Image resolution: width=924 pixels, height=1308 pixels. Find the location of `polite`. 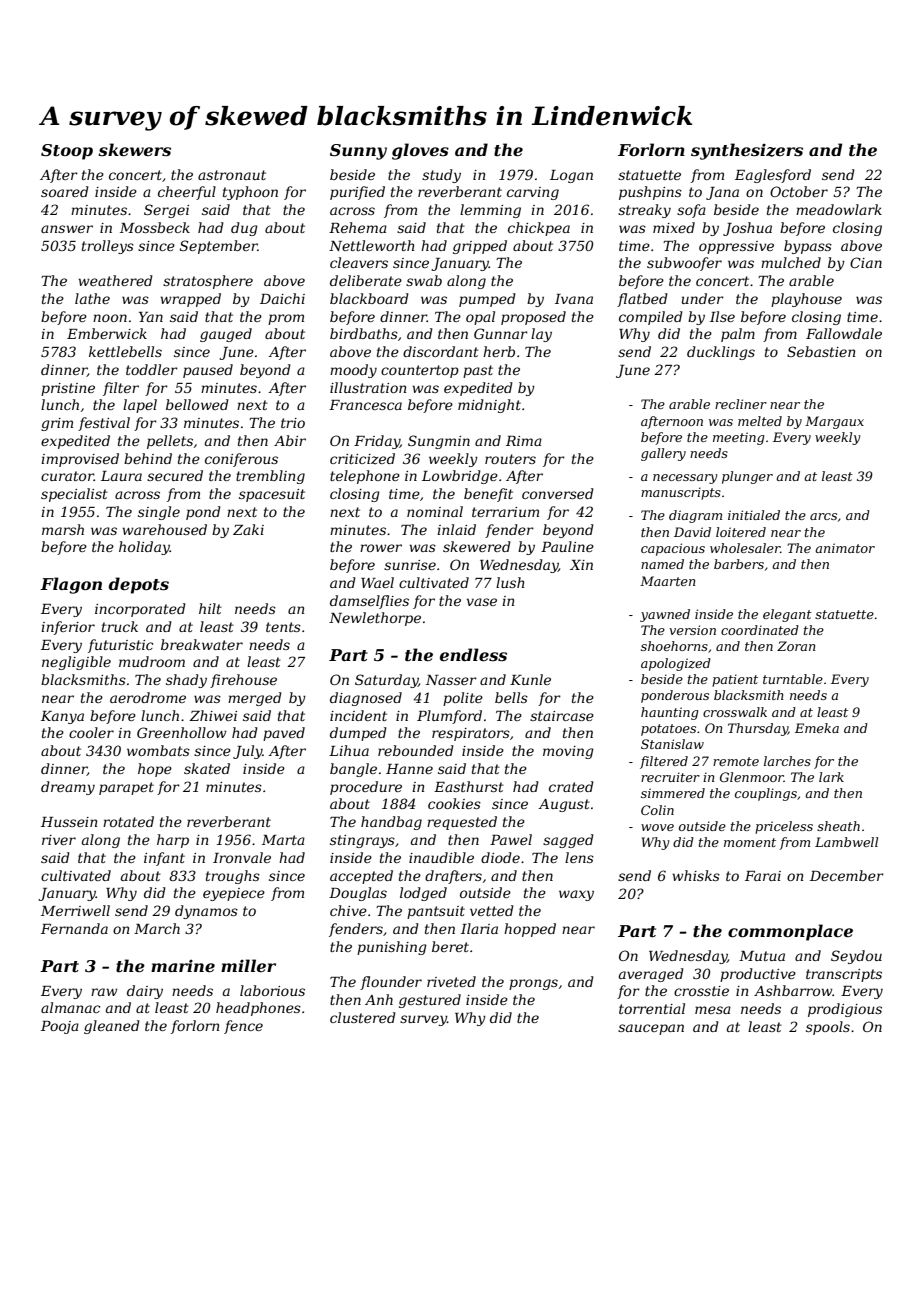

polite is located at coordinates (463, 699).
